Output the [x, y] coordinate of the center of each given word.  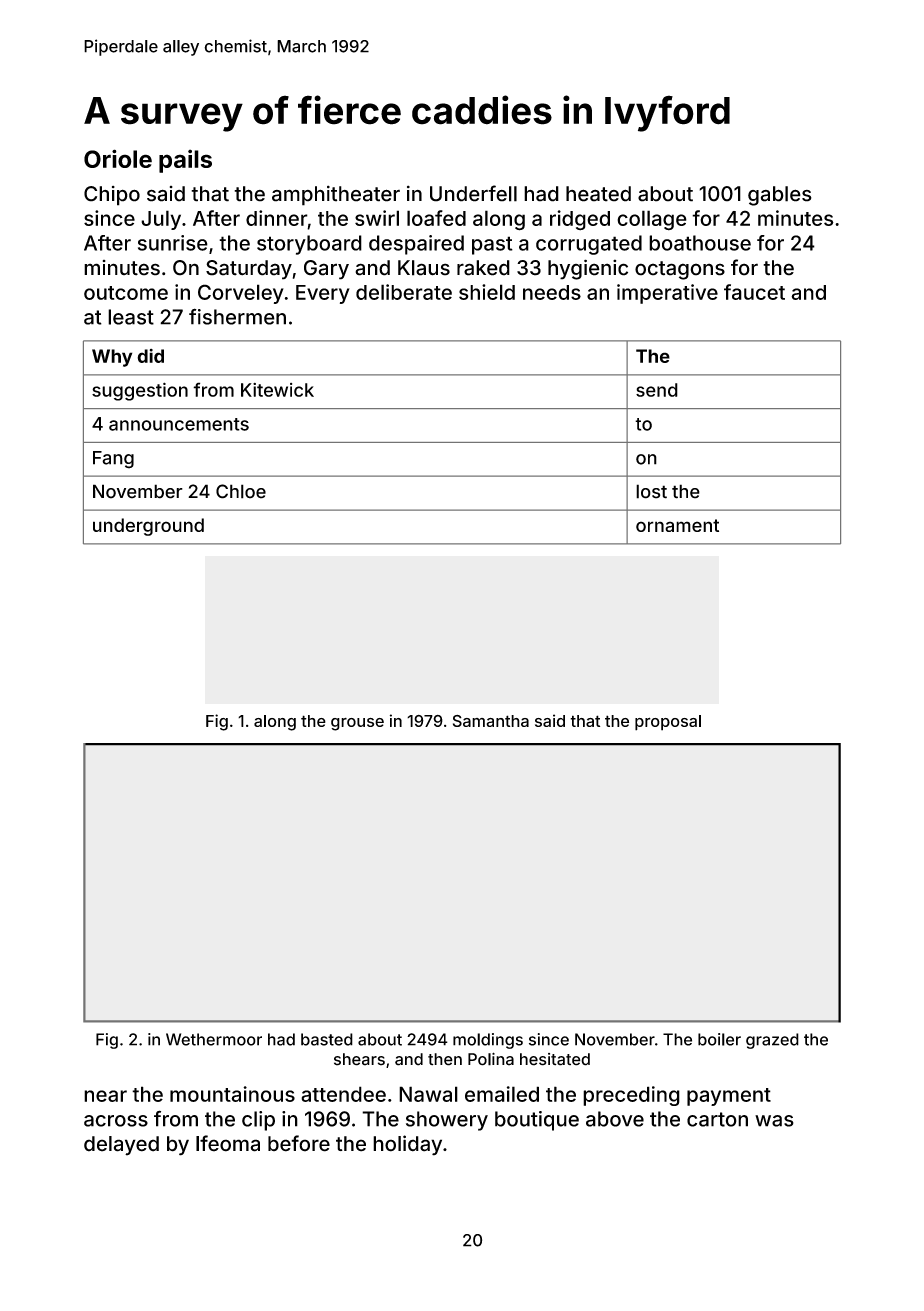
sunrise [173, 243]
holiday [407, 1145]
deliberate [404, 292]
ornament [677, 525]
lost [651, 491]
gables [780, 196]
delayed [121, 1146]
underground [148, 527]
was [774, 1121]
